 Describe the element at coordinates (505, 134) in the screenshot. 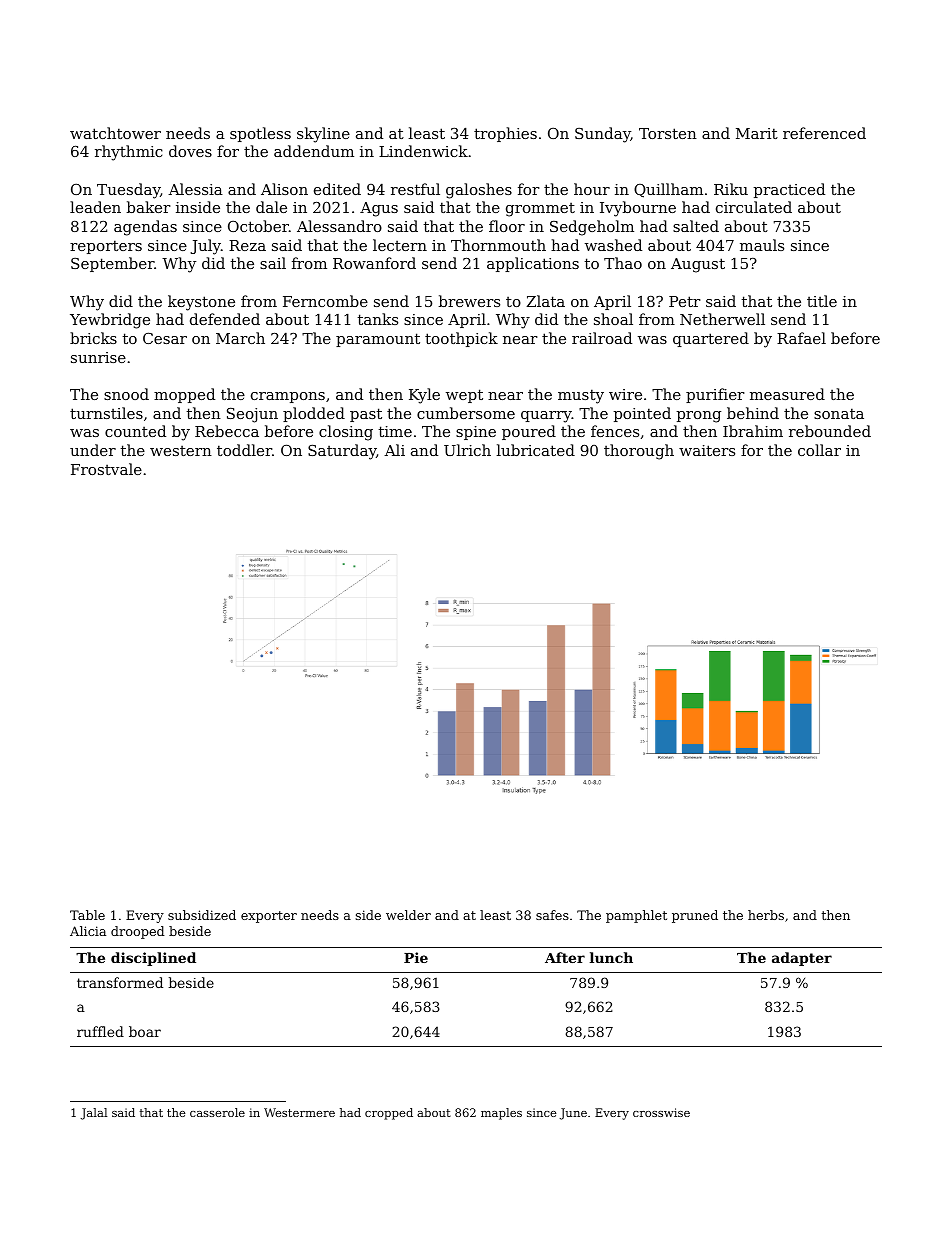

I see `trophies` at that location.
